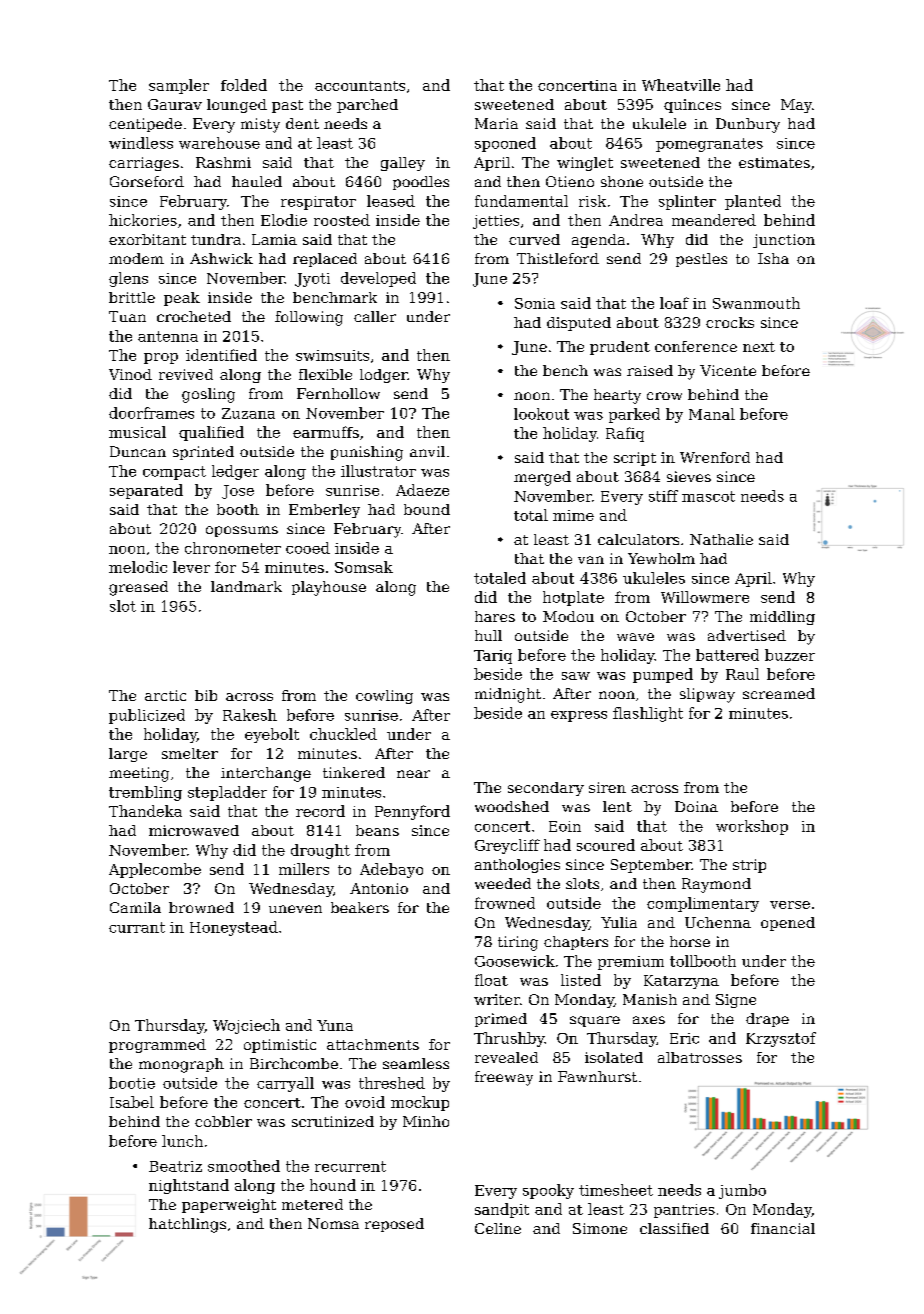 This screenshot has height=1314, width=924. What do you see at coordinates (384, 697) in the screenshot?
I see `cowling` at bounding box center [384, 697].
